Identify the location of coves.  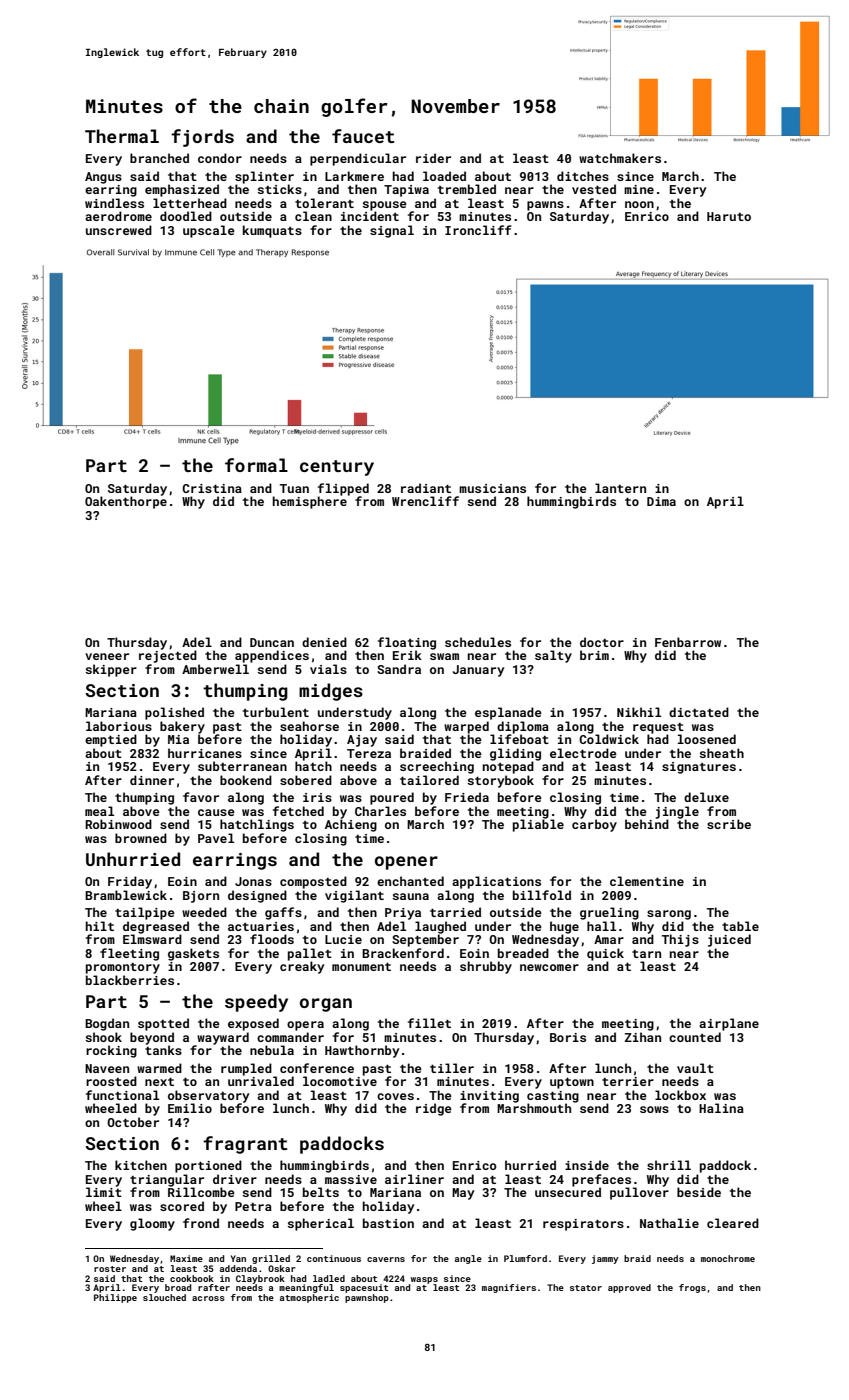
(395, 1096).
